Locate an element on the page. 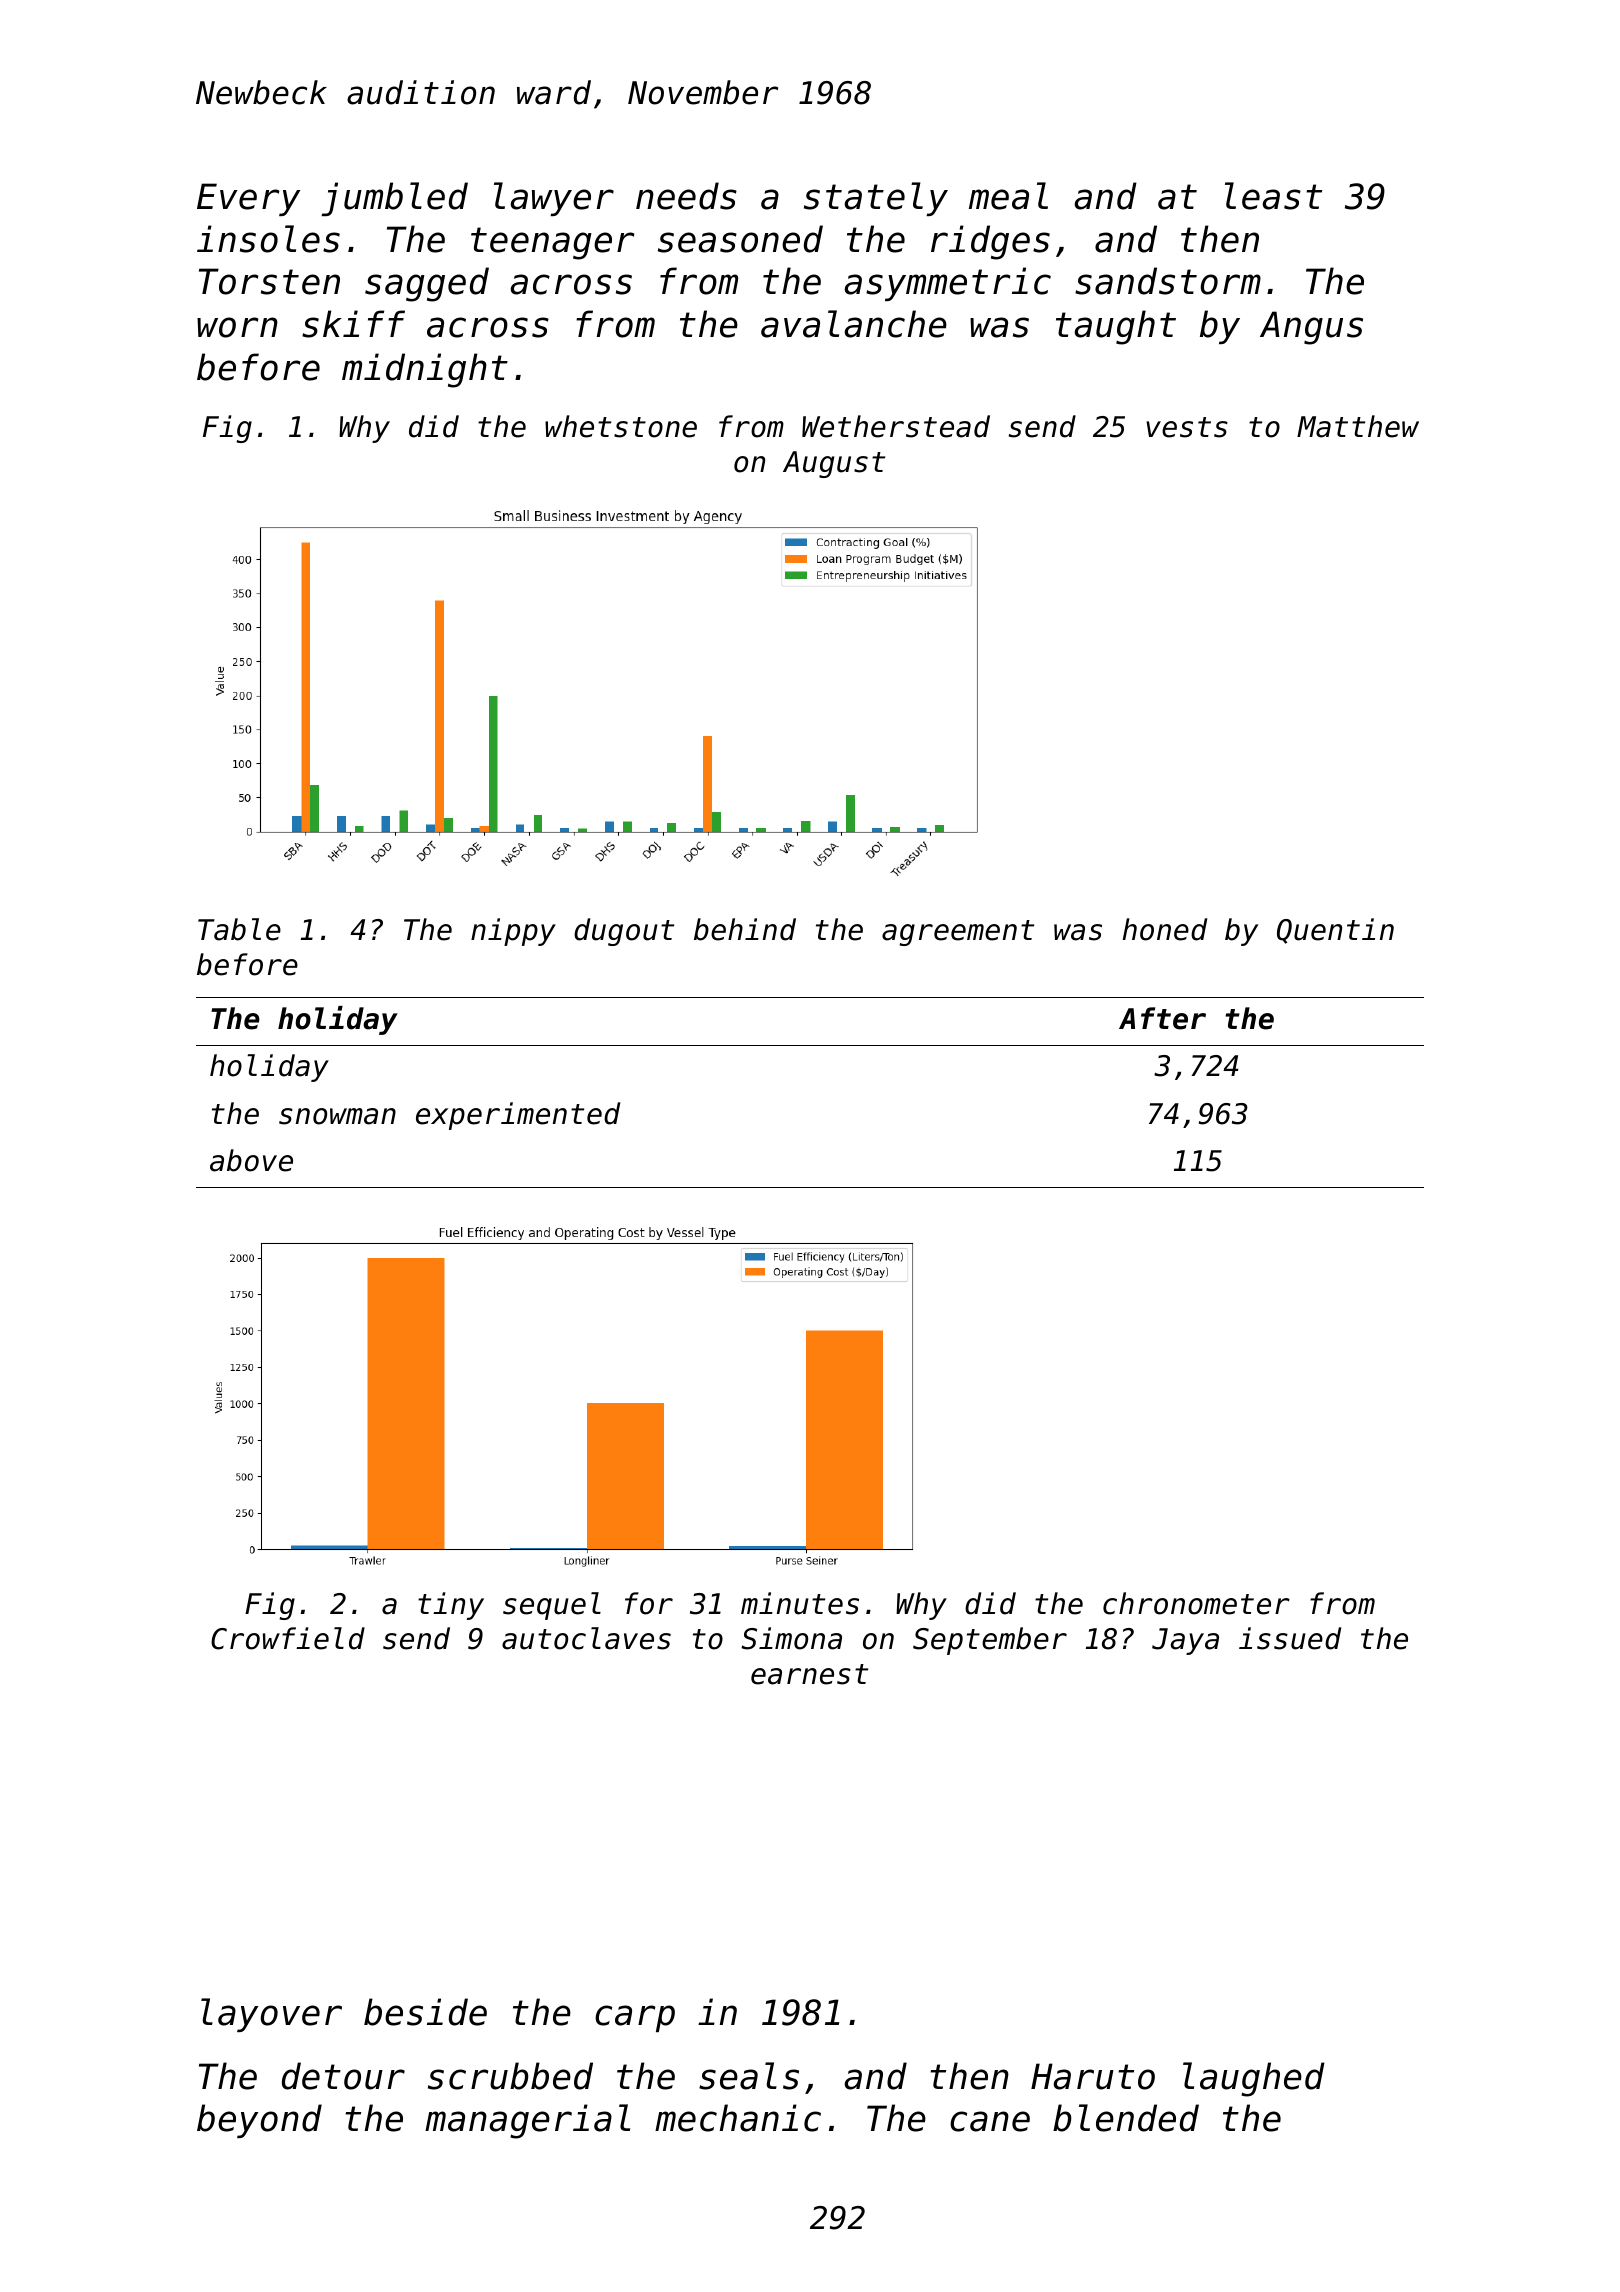  scrubbed is located at coordinates (510, 2076).
